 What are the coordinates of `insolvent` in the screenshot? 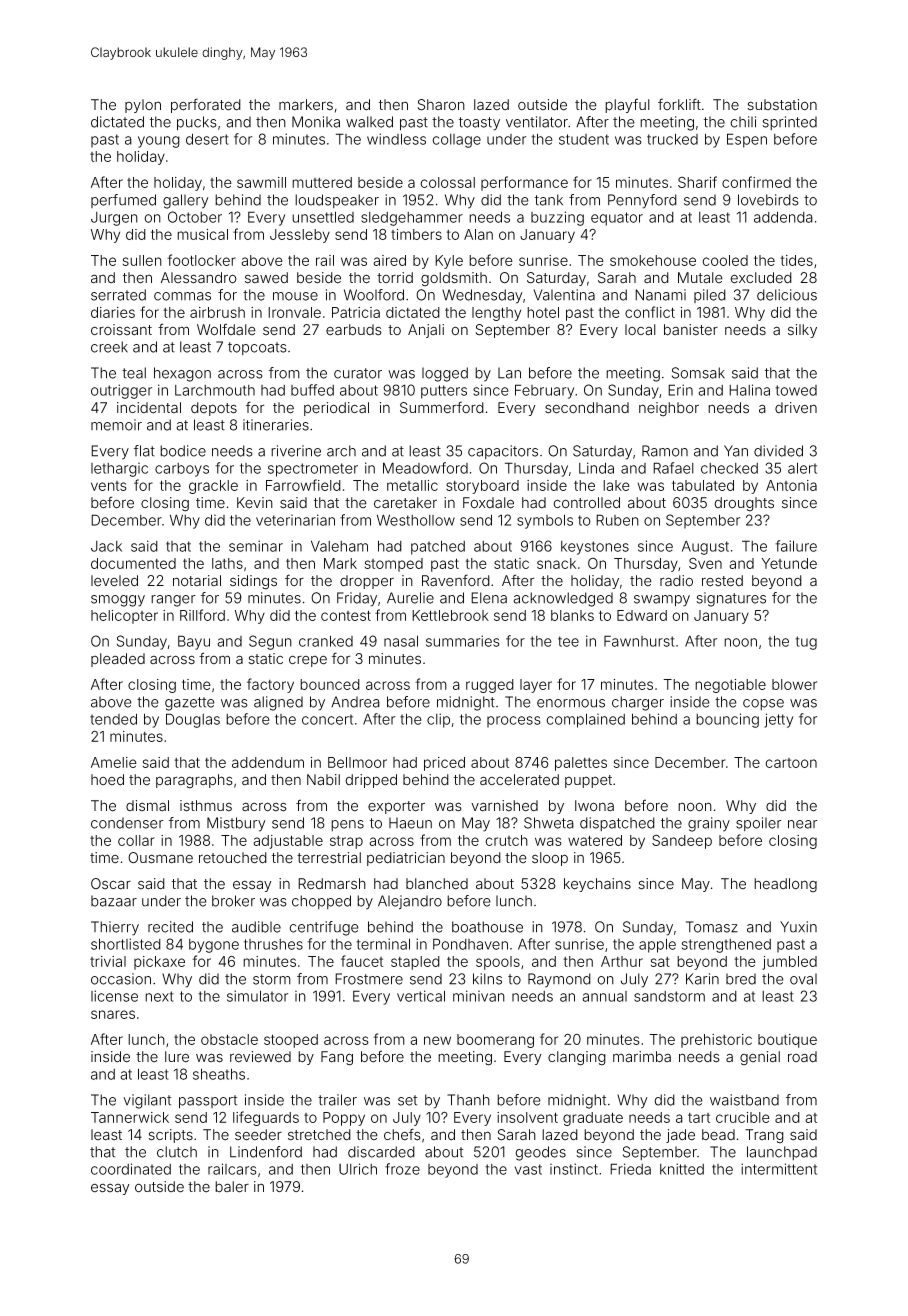 It's located at (527, 1117).
